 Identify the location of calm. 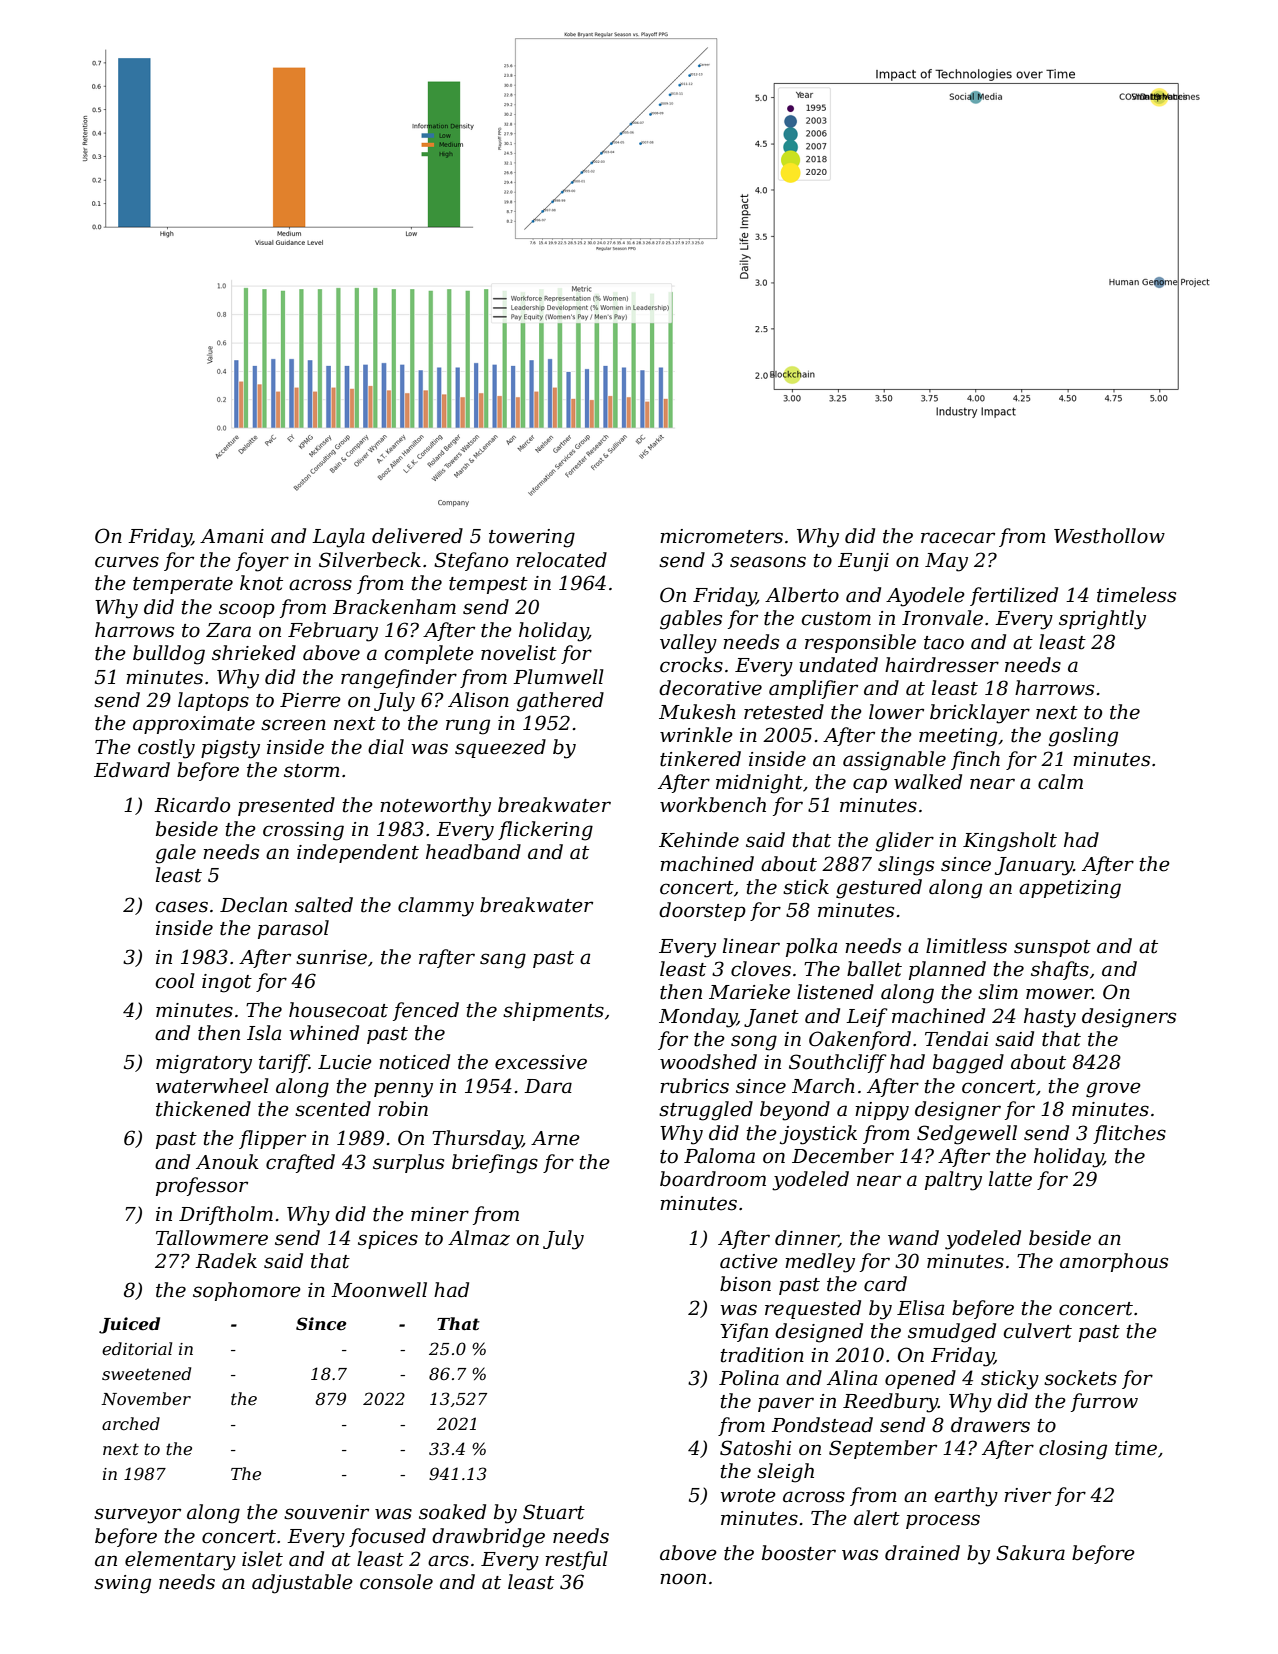
(1060, 782).
